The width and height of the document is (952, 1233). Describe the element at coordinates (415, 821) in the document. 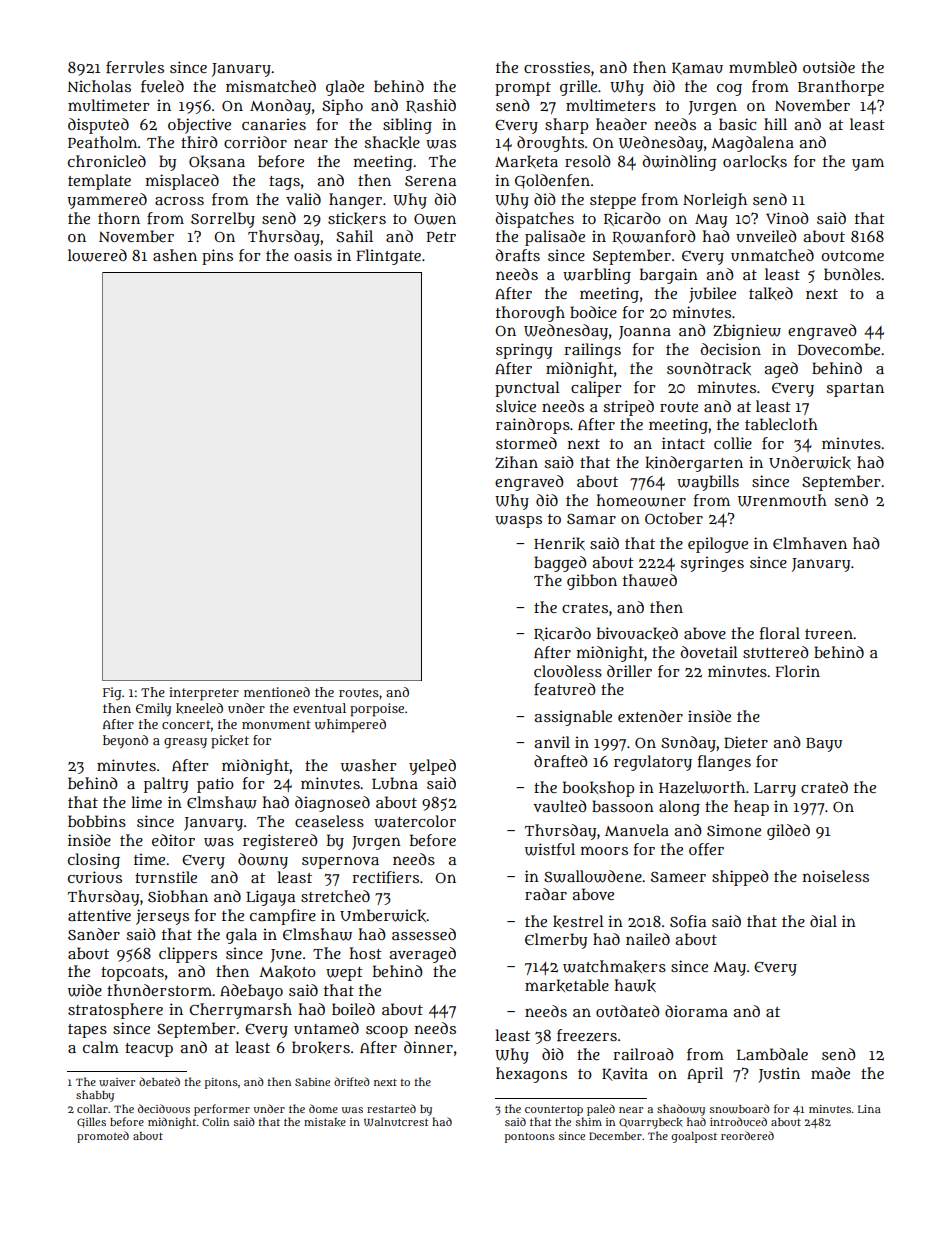

I see `watercolor` at that location.
